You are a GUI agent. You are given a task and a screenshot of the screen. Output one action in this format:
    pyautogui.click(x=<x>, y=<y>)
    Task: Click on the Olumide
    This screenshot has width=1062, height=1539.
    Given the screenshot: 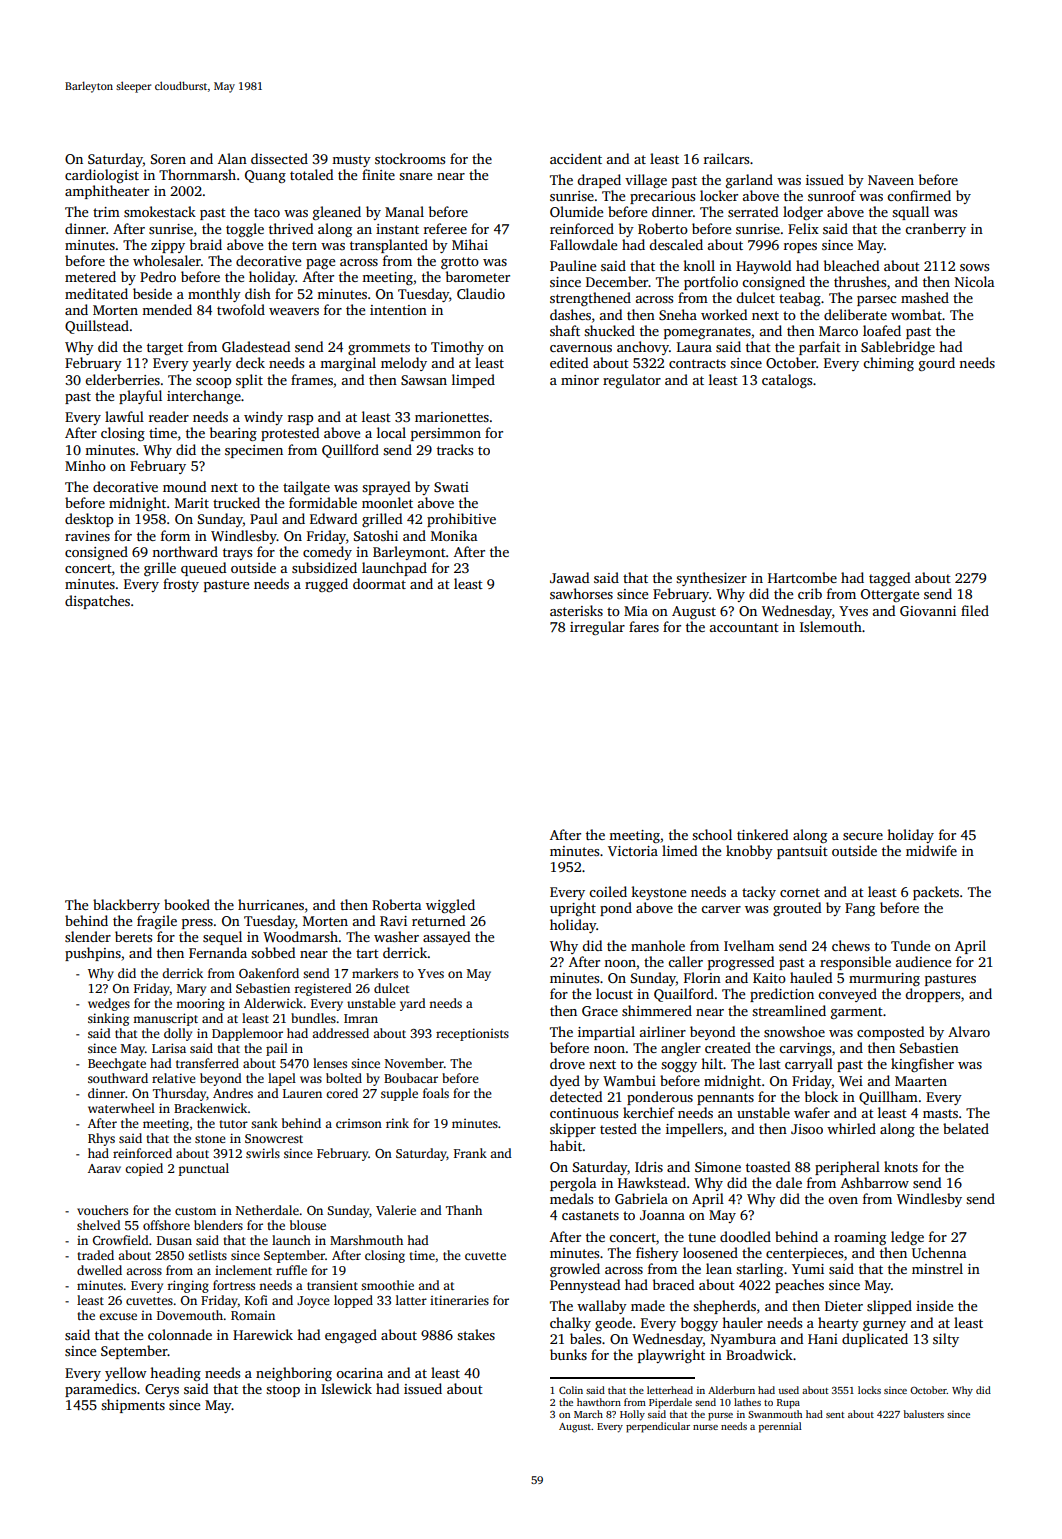 What is the action you would take?
    pyautogui.click(x=576, y=211)
